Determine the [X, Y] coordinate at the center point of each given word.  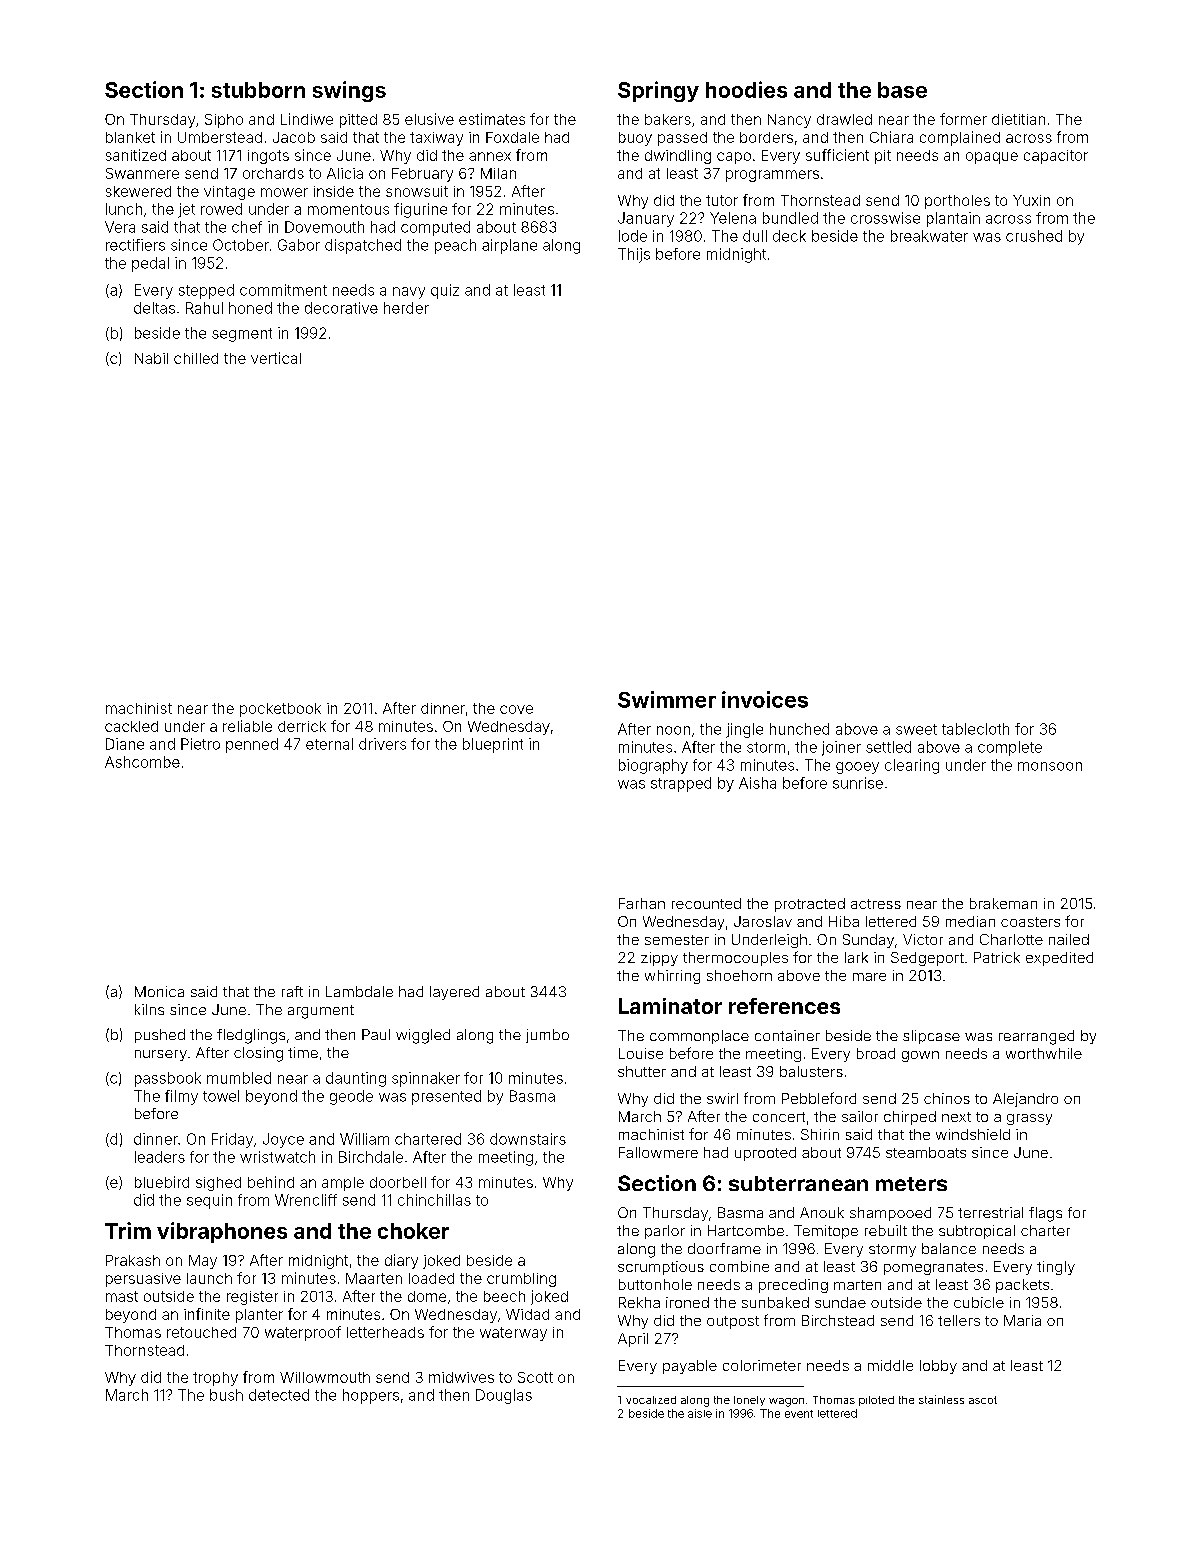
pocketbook [280, 710]
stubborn [258, 90]
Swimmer [667, 699]
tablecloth [975, 729]
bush [226, 1395]
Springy [658, 91]
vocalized [651, 1400]
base [902, 90]
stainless [941, 1399]
